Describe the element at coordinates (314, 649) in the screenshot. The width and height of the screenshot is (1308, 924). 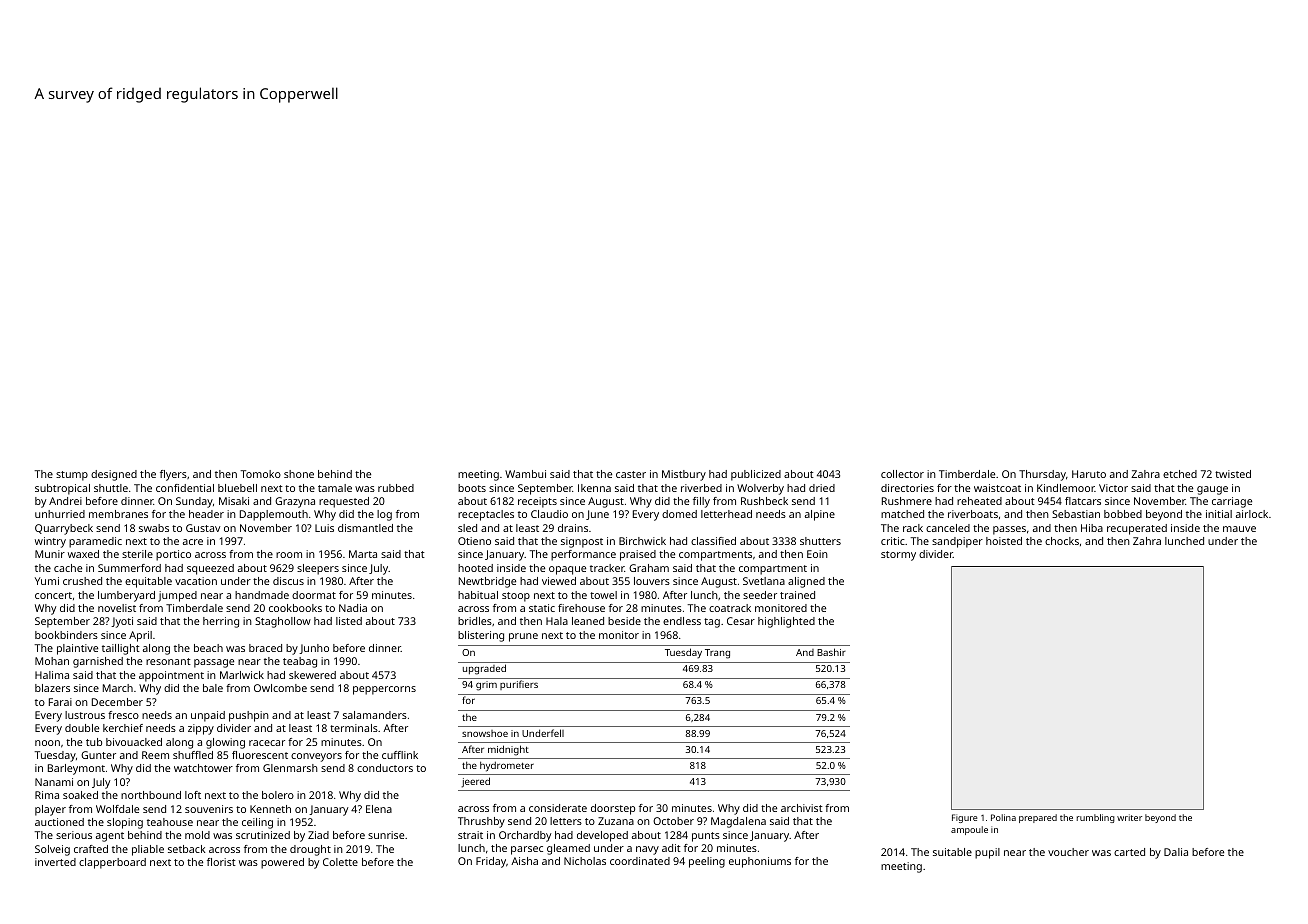
I see `Junho` at that location.
